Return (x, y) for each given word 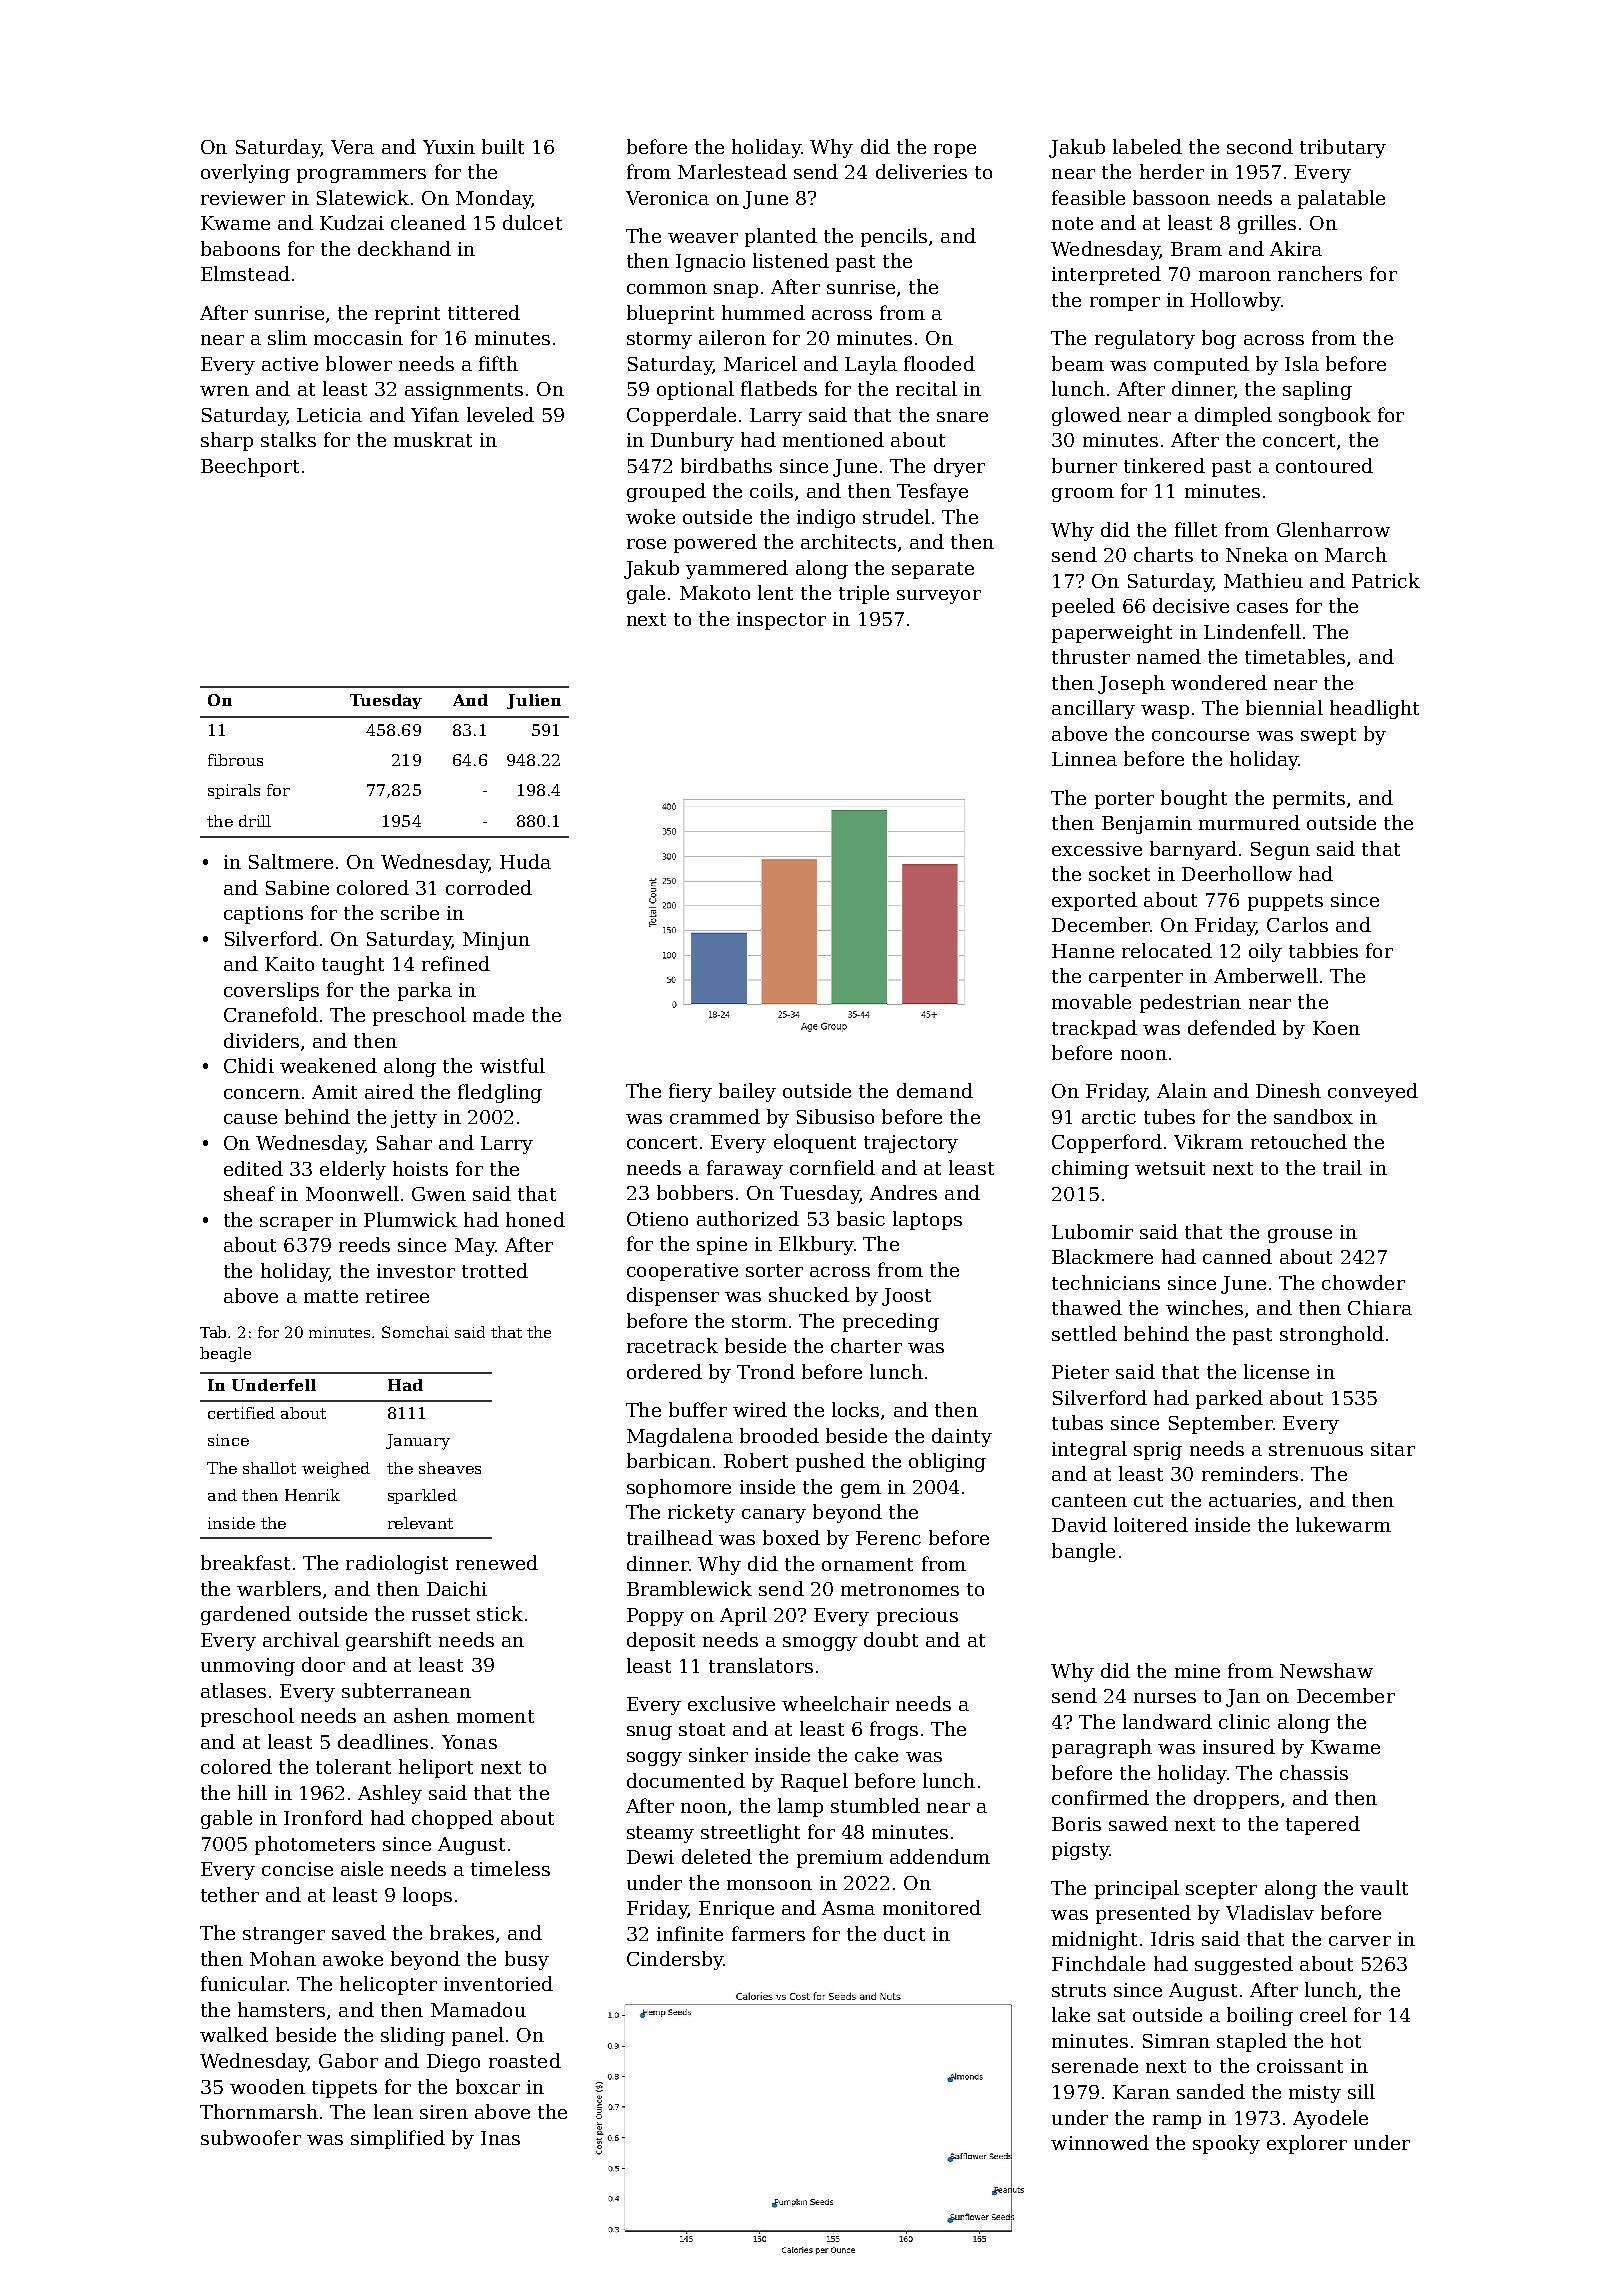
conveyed (1373, 1092)
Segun (1280, 851)
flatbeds (779, 388)
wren (224, 391)
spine (722, 1246)
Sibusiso (835, 1116)
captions (263, 915)
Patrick (1386, 580)
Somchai (415, 1332)
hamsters (281, 2009)
